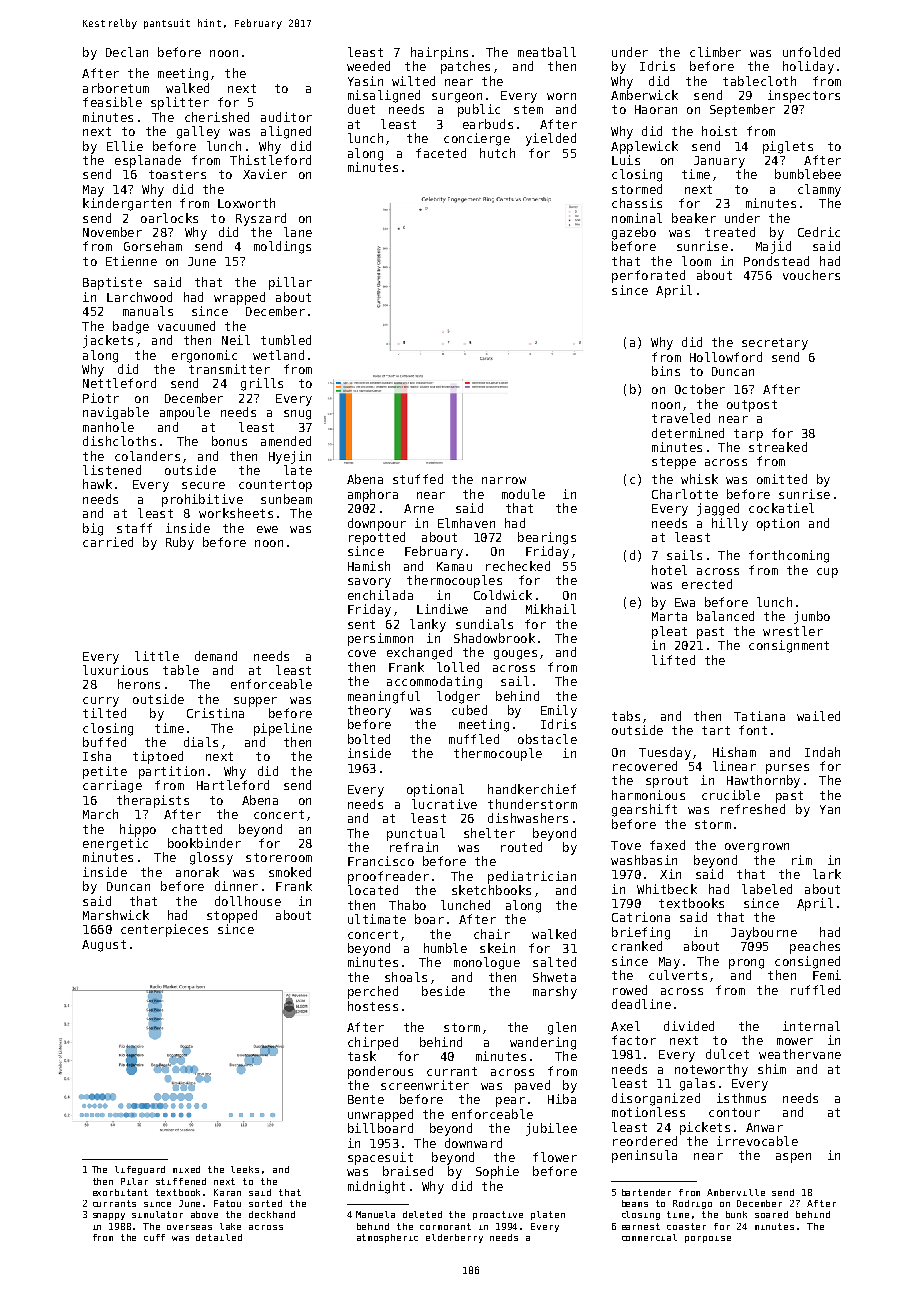 The height and width of the screenshot is (1308, 924). I want to click on Shweta, so click(554, 977).
